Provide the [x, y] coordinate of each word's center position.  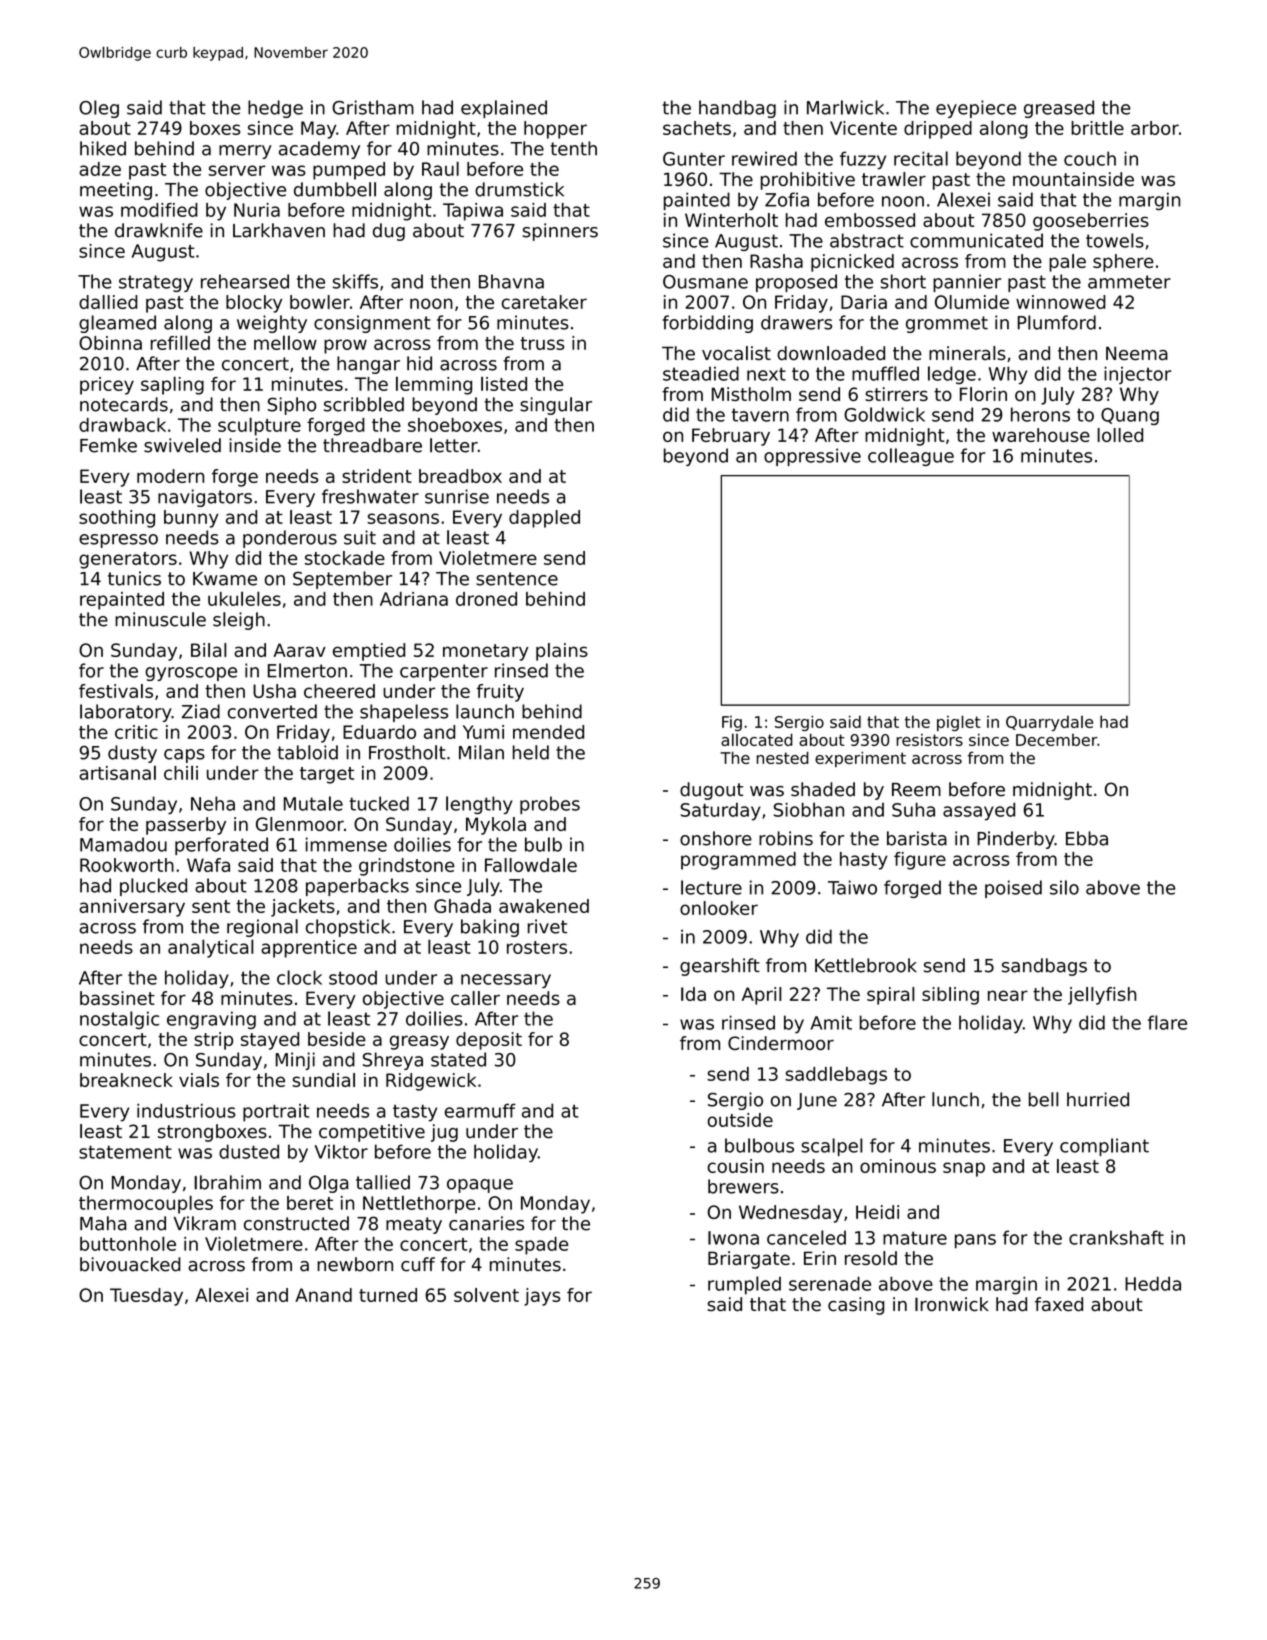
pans [975, 1241]
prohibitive [808, 181]
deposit [489, 1041]
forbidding [707, 324]
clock [299, 977]
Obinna [110, 343]
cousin [735, 1166]
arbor [1155, 128]
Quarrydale [1049, 723]
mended [548, 732]
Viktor [341, 1151]
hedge [275, 109]
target [327, 775]
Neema [1137, 353]
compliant [1104, 1147]
